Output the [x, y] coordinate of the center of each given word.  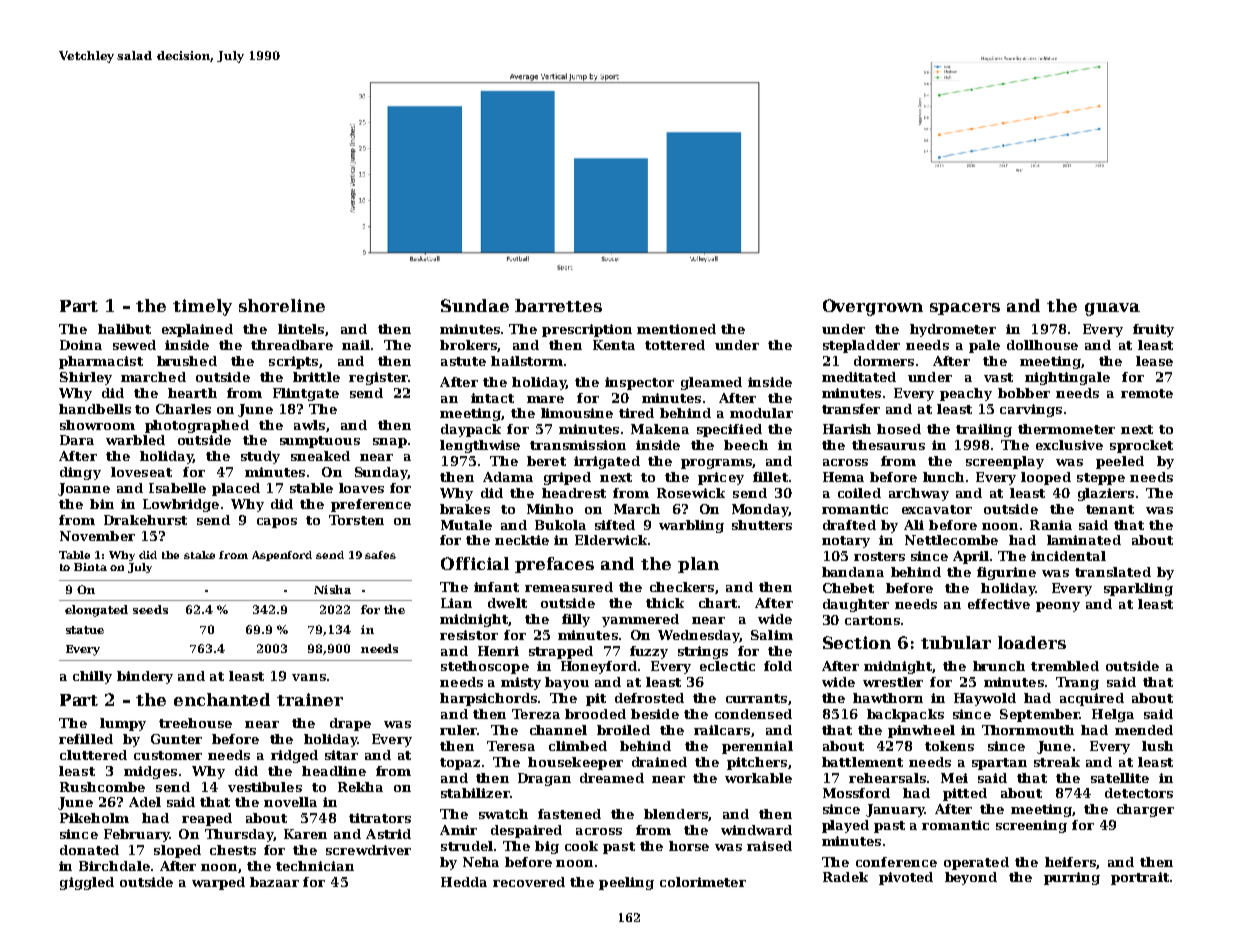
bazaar [274, 882]
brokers [468, 345]
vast [998, 377]
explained [197, 330]
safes [380, 555]
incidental [1068, 556]
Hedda [464, 882]
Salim [772, 635]
